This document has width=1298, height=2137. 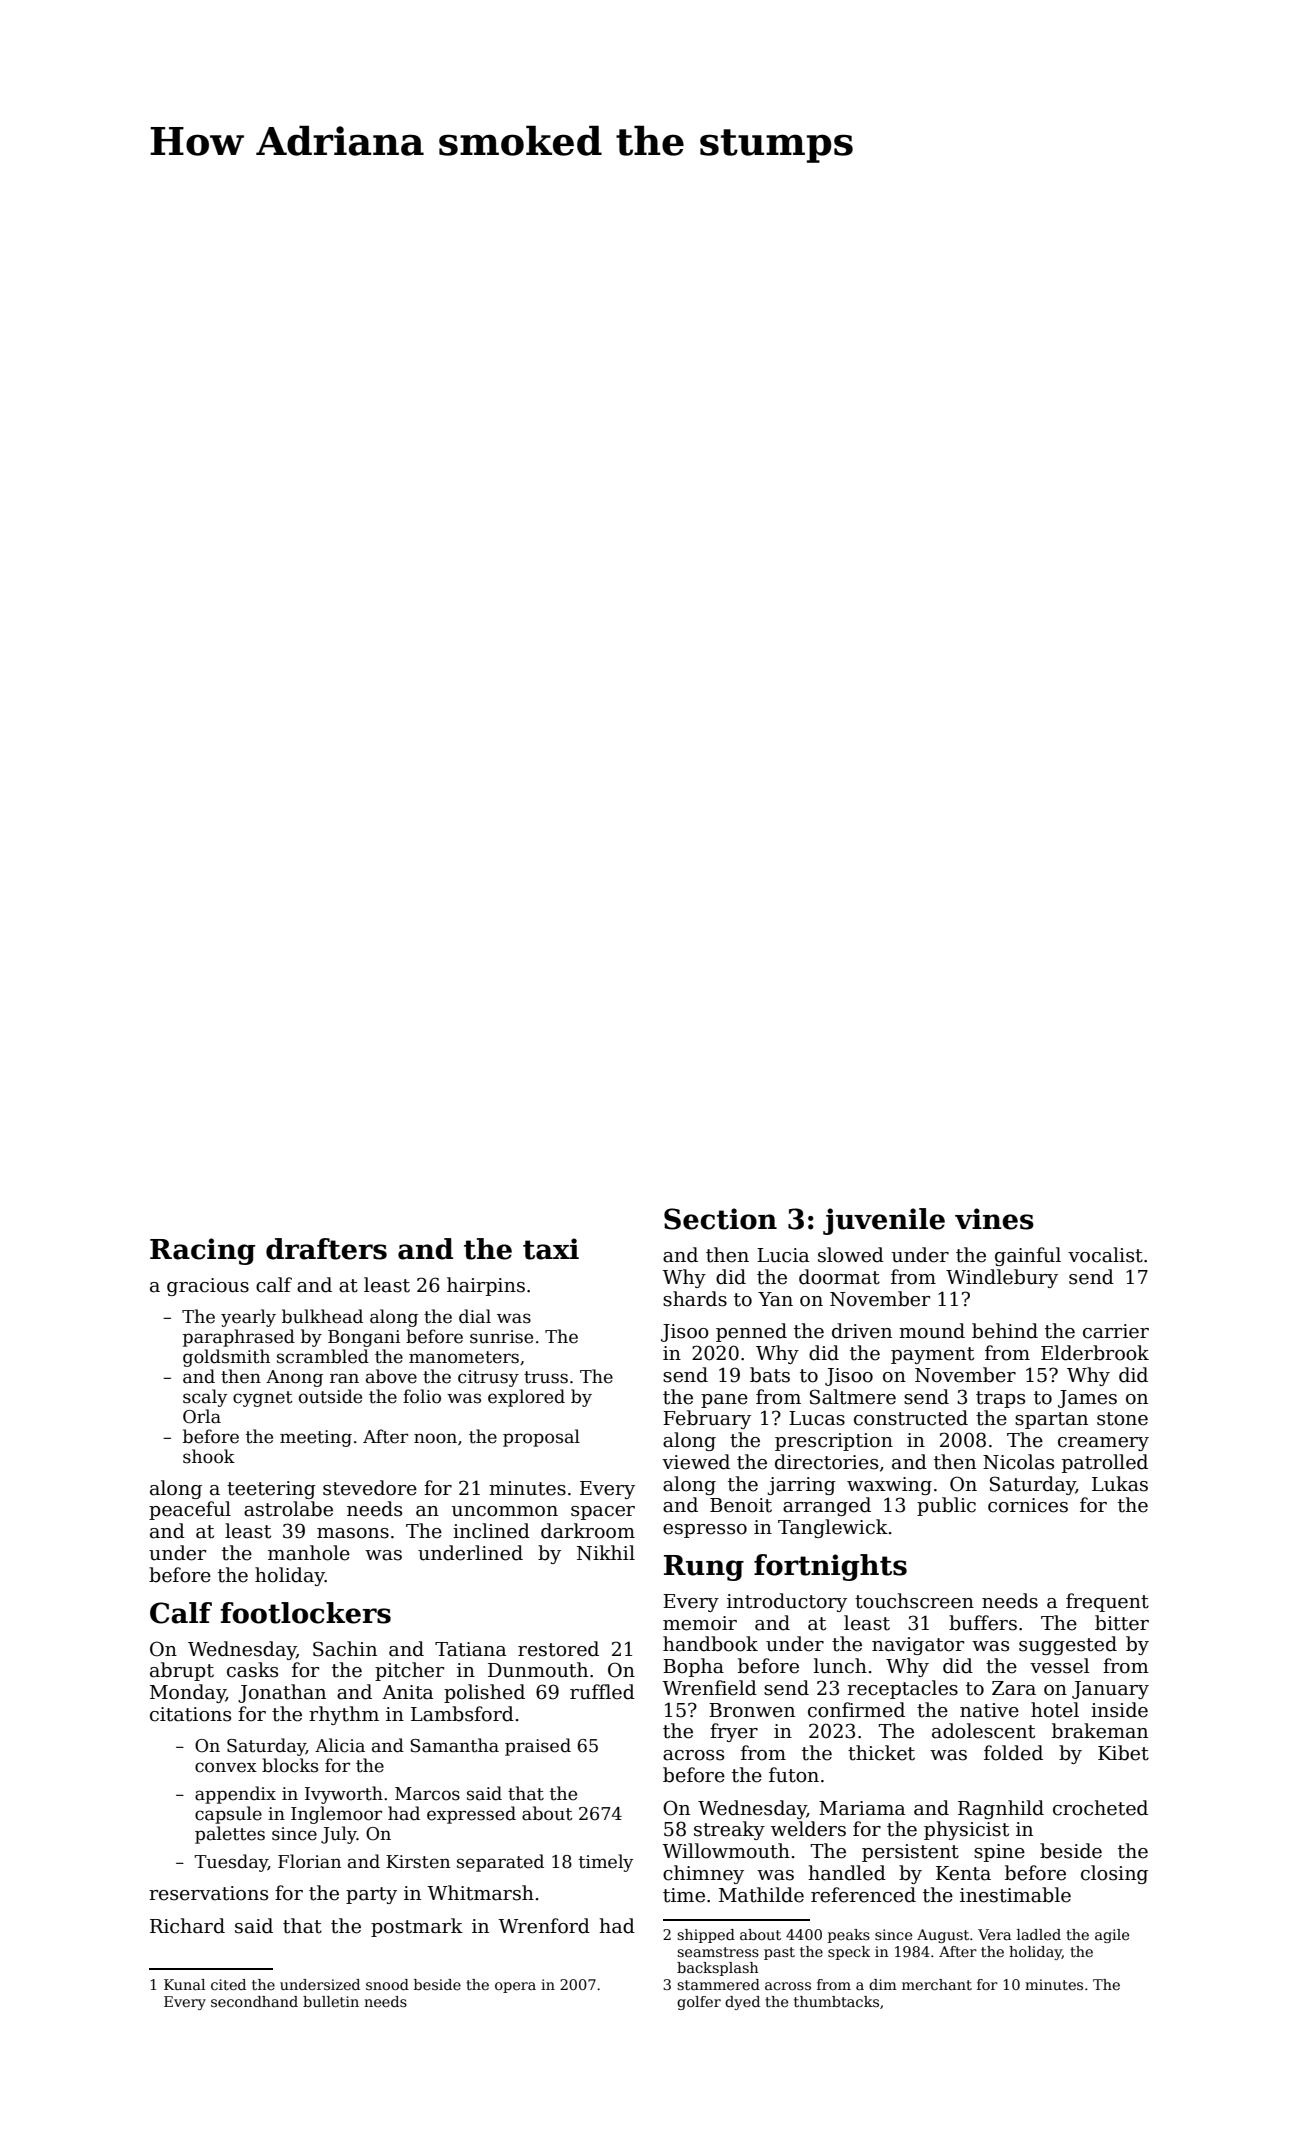 I want to click on secondhand, so click(x=254, y=2001).
